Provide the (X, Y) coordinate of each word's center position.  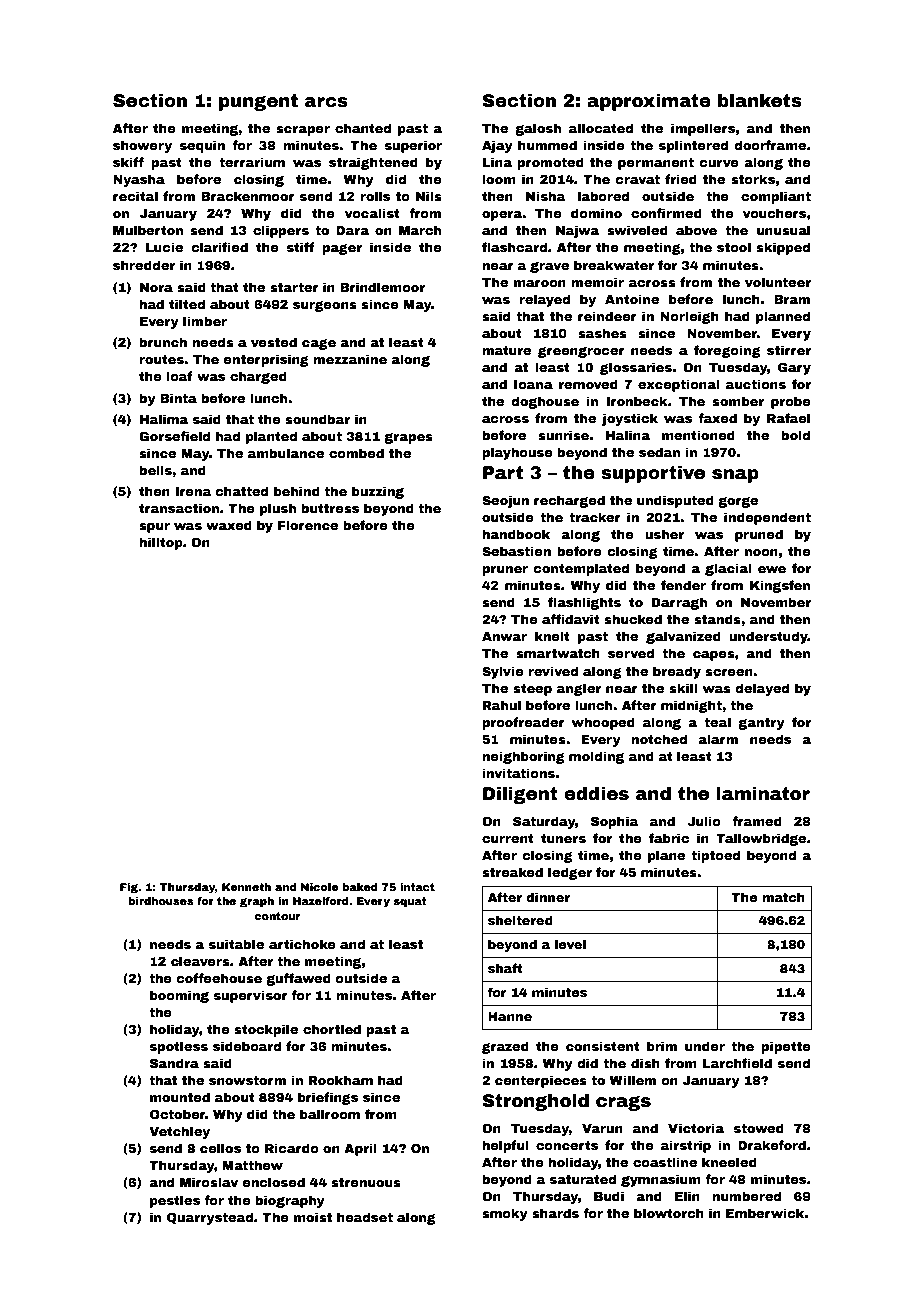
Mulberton (148, 230)
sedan (659, 452)
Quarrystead (210, 1218)
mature (506, 350)
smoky (505, 1214)
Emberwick (765, 1213)
